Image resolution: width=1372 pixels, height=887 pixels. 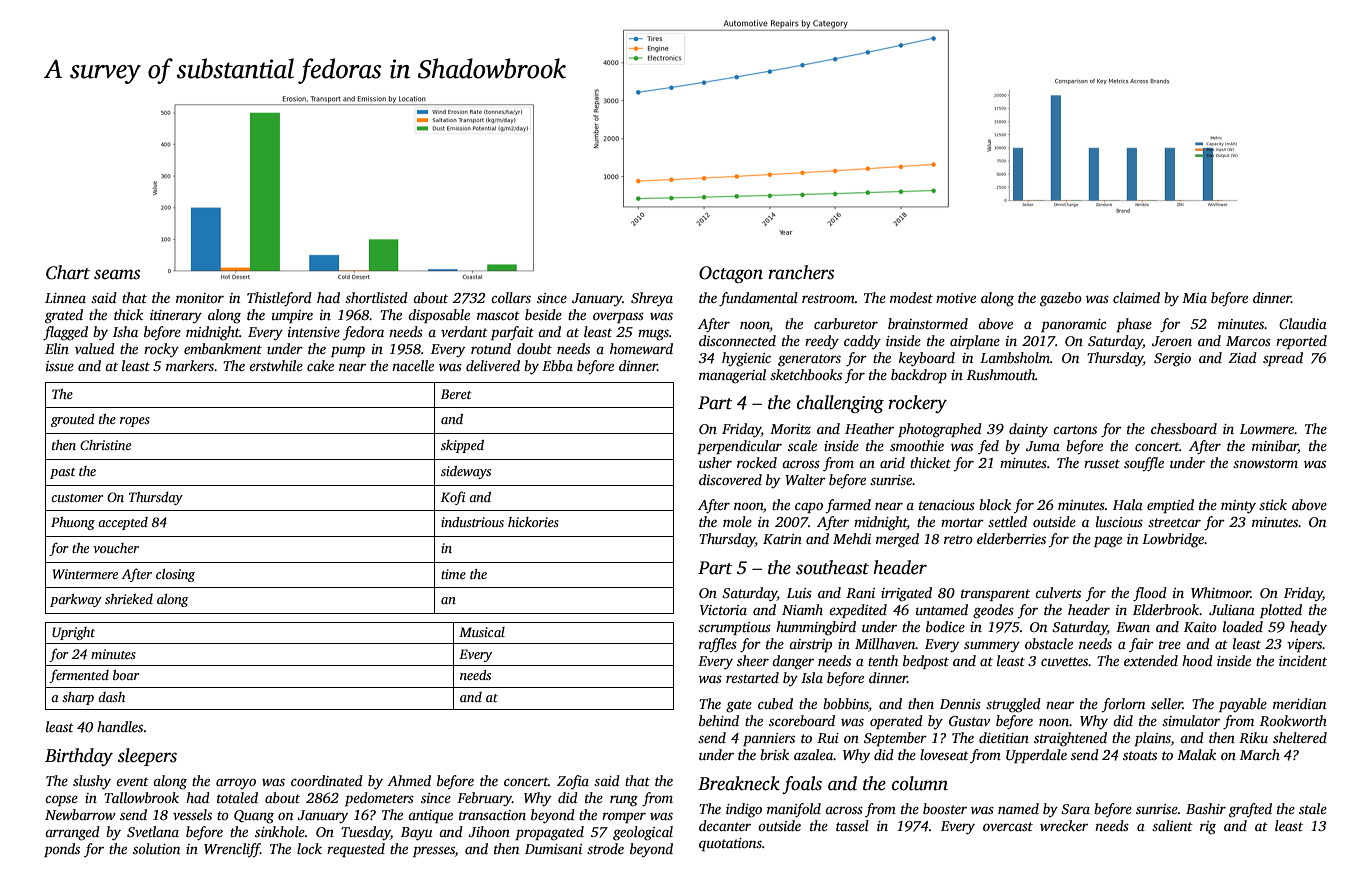 What do you see at coordinates (1305, 645) in the image?
I see `vipers` at bounding box center [1305, 645].
